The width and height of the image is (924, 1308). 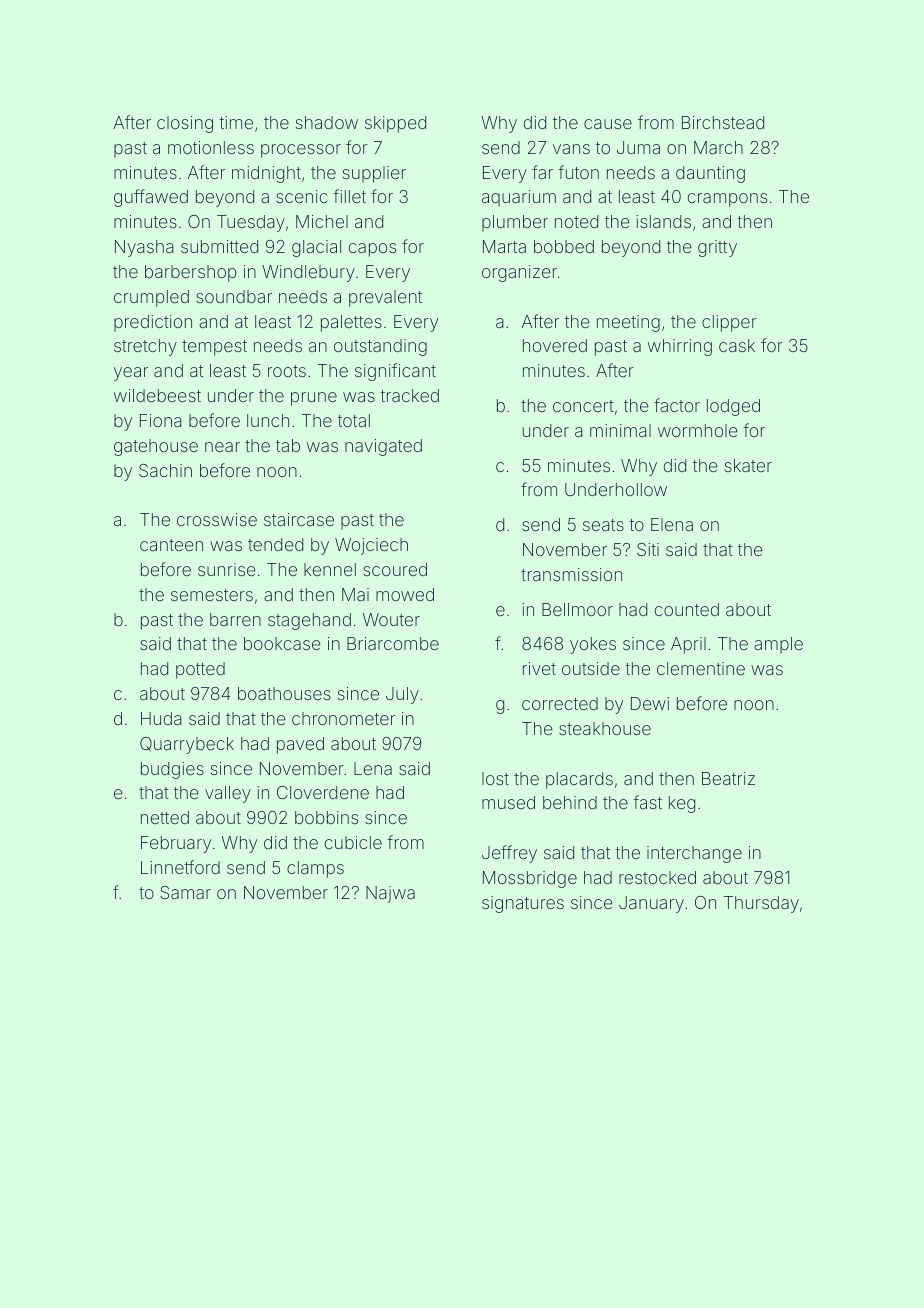 What do you see at coordinates (287, 371) in the image?
I see `roots` at bounding box center [287, 371].
